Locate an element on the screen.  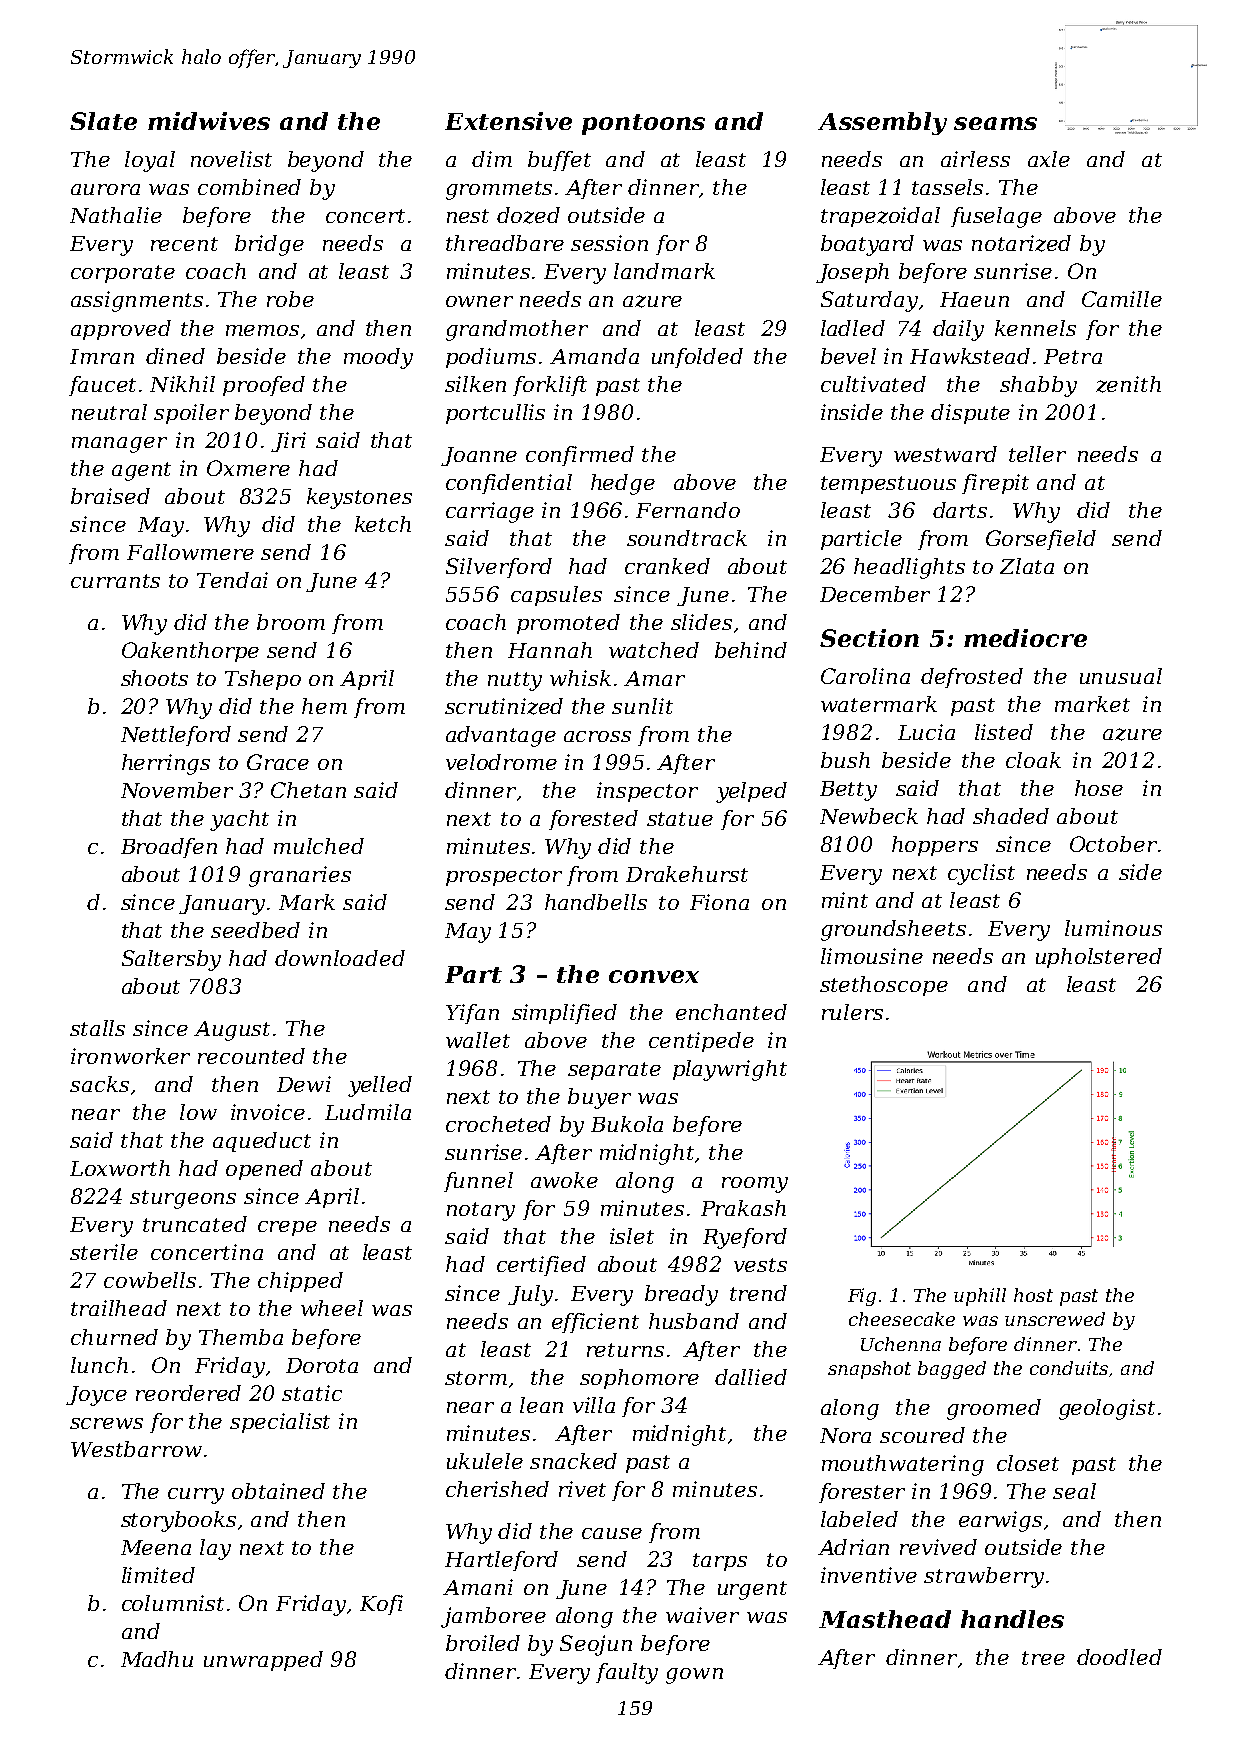
boatyard is located at coordinates (867, 245).
